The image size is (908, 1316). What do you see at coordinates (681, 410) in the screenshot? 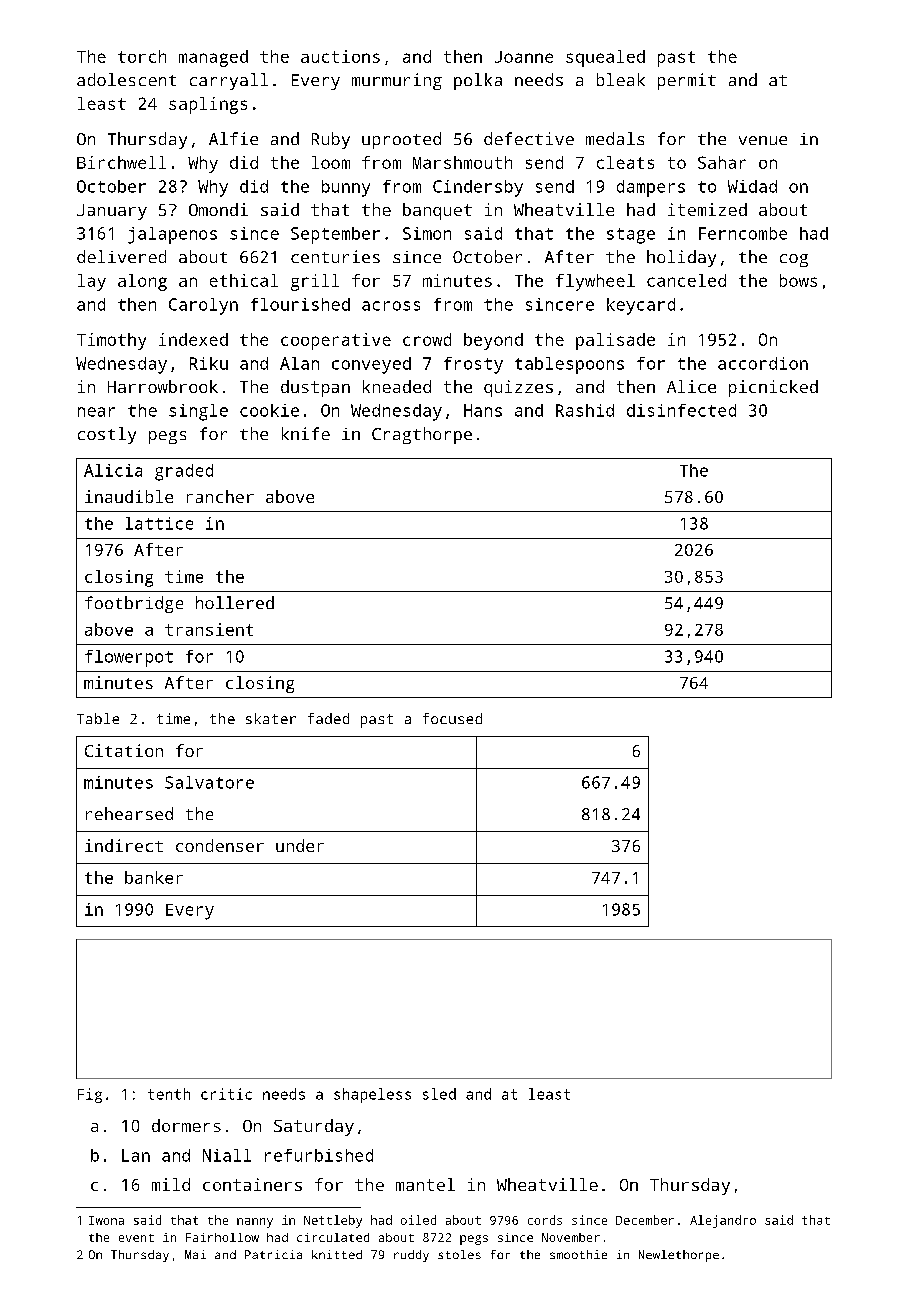
I see `disinfected` at bounding box center [681, 410].
